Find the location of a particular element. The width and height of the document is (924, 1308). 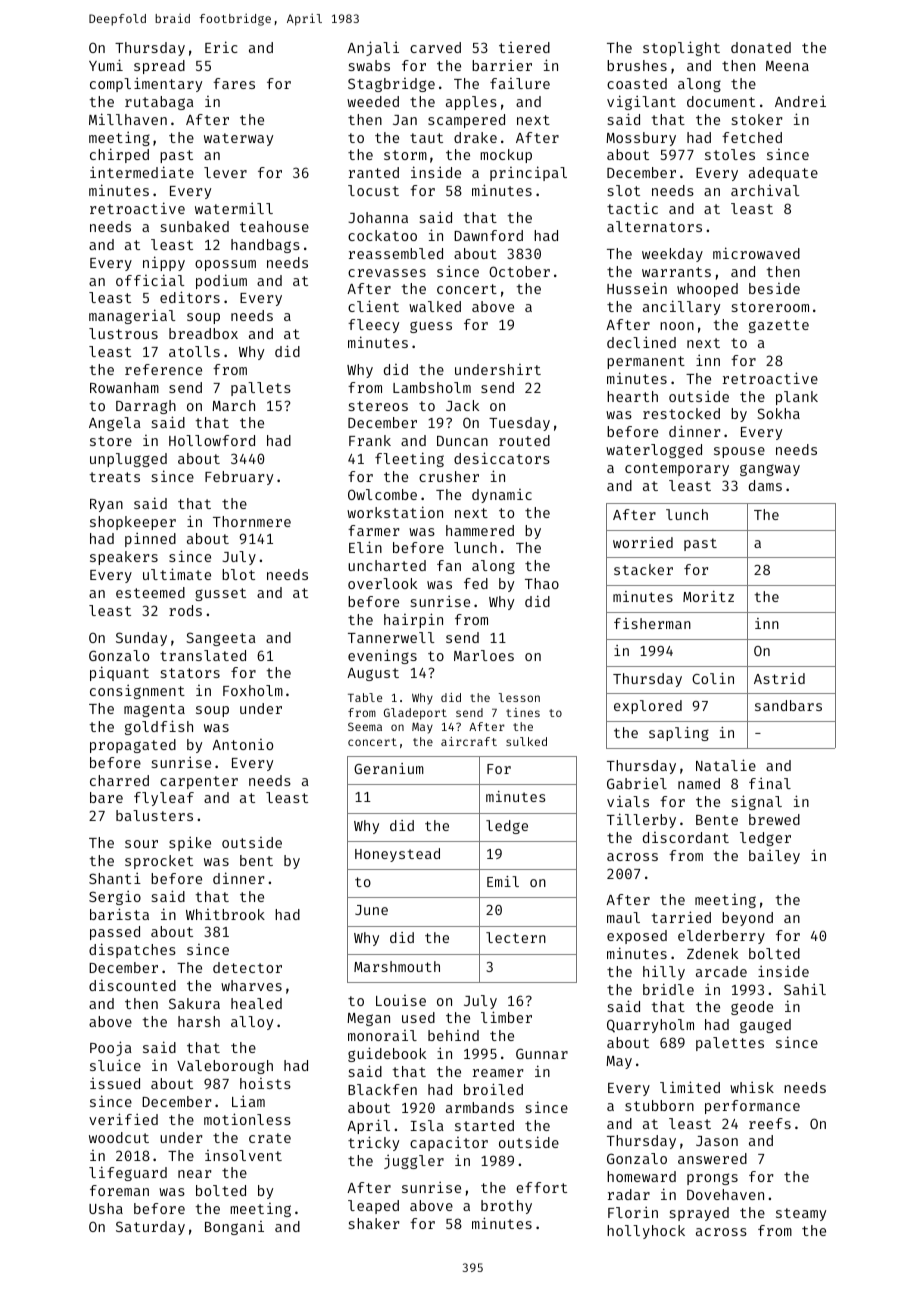

intermediate is located at coordinates (142, 172).
